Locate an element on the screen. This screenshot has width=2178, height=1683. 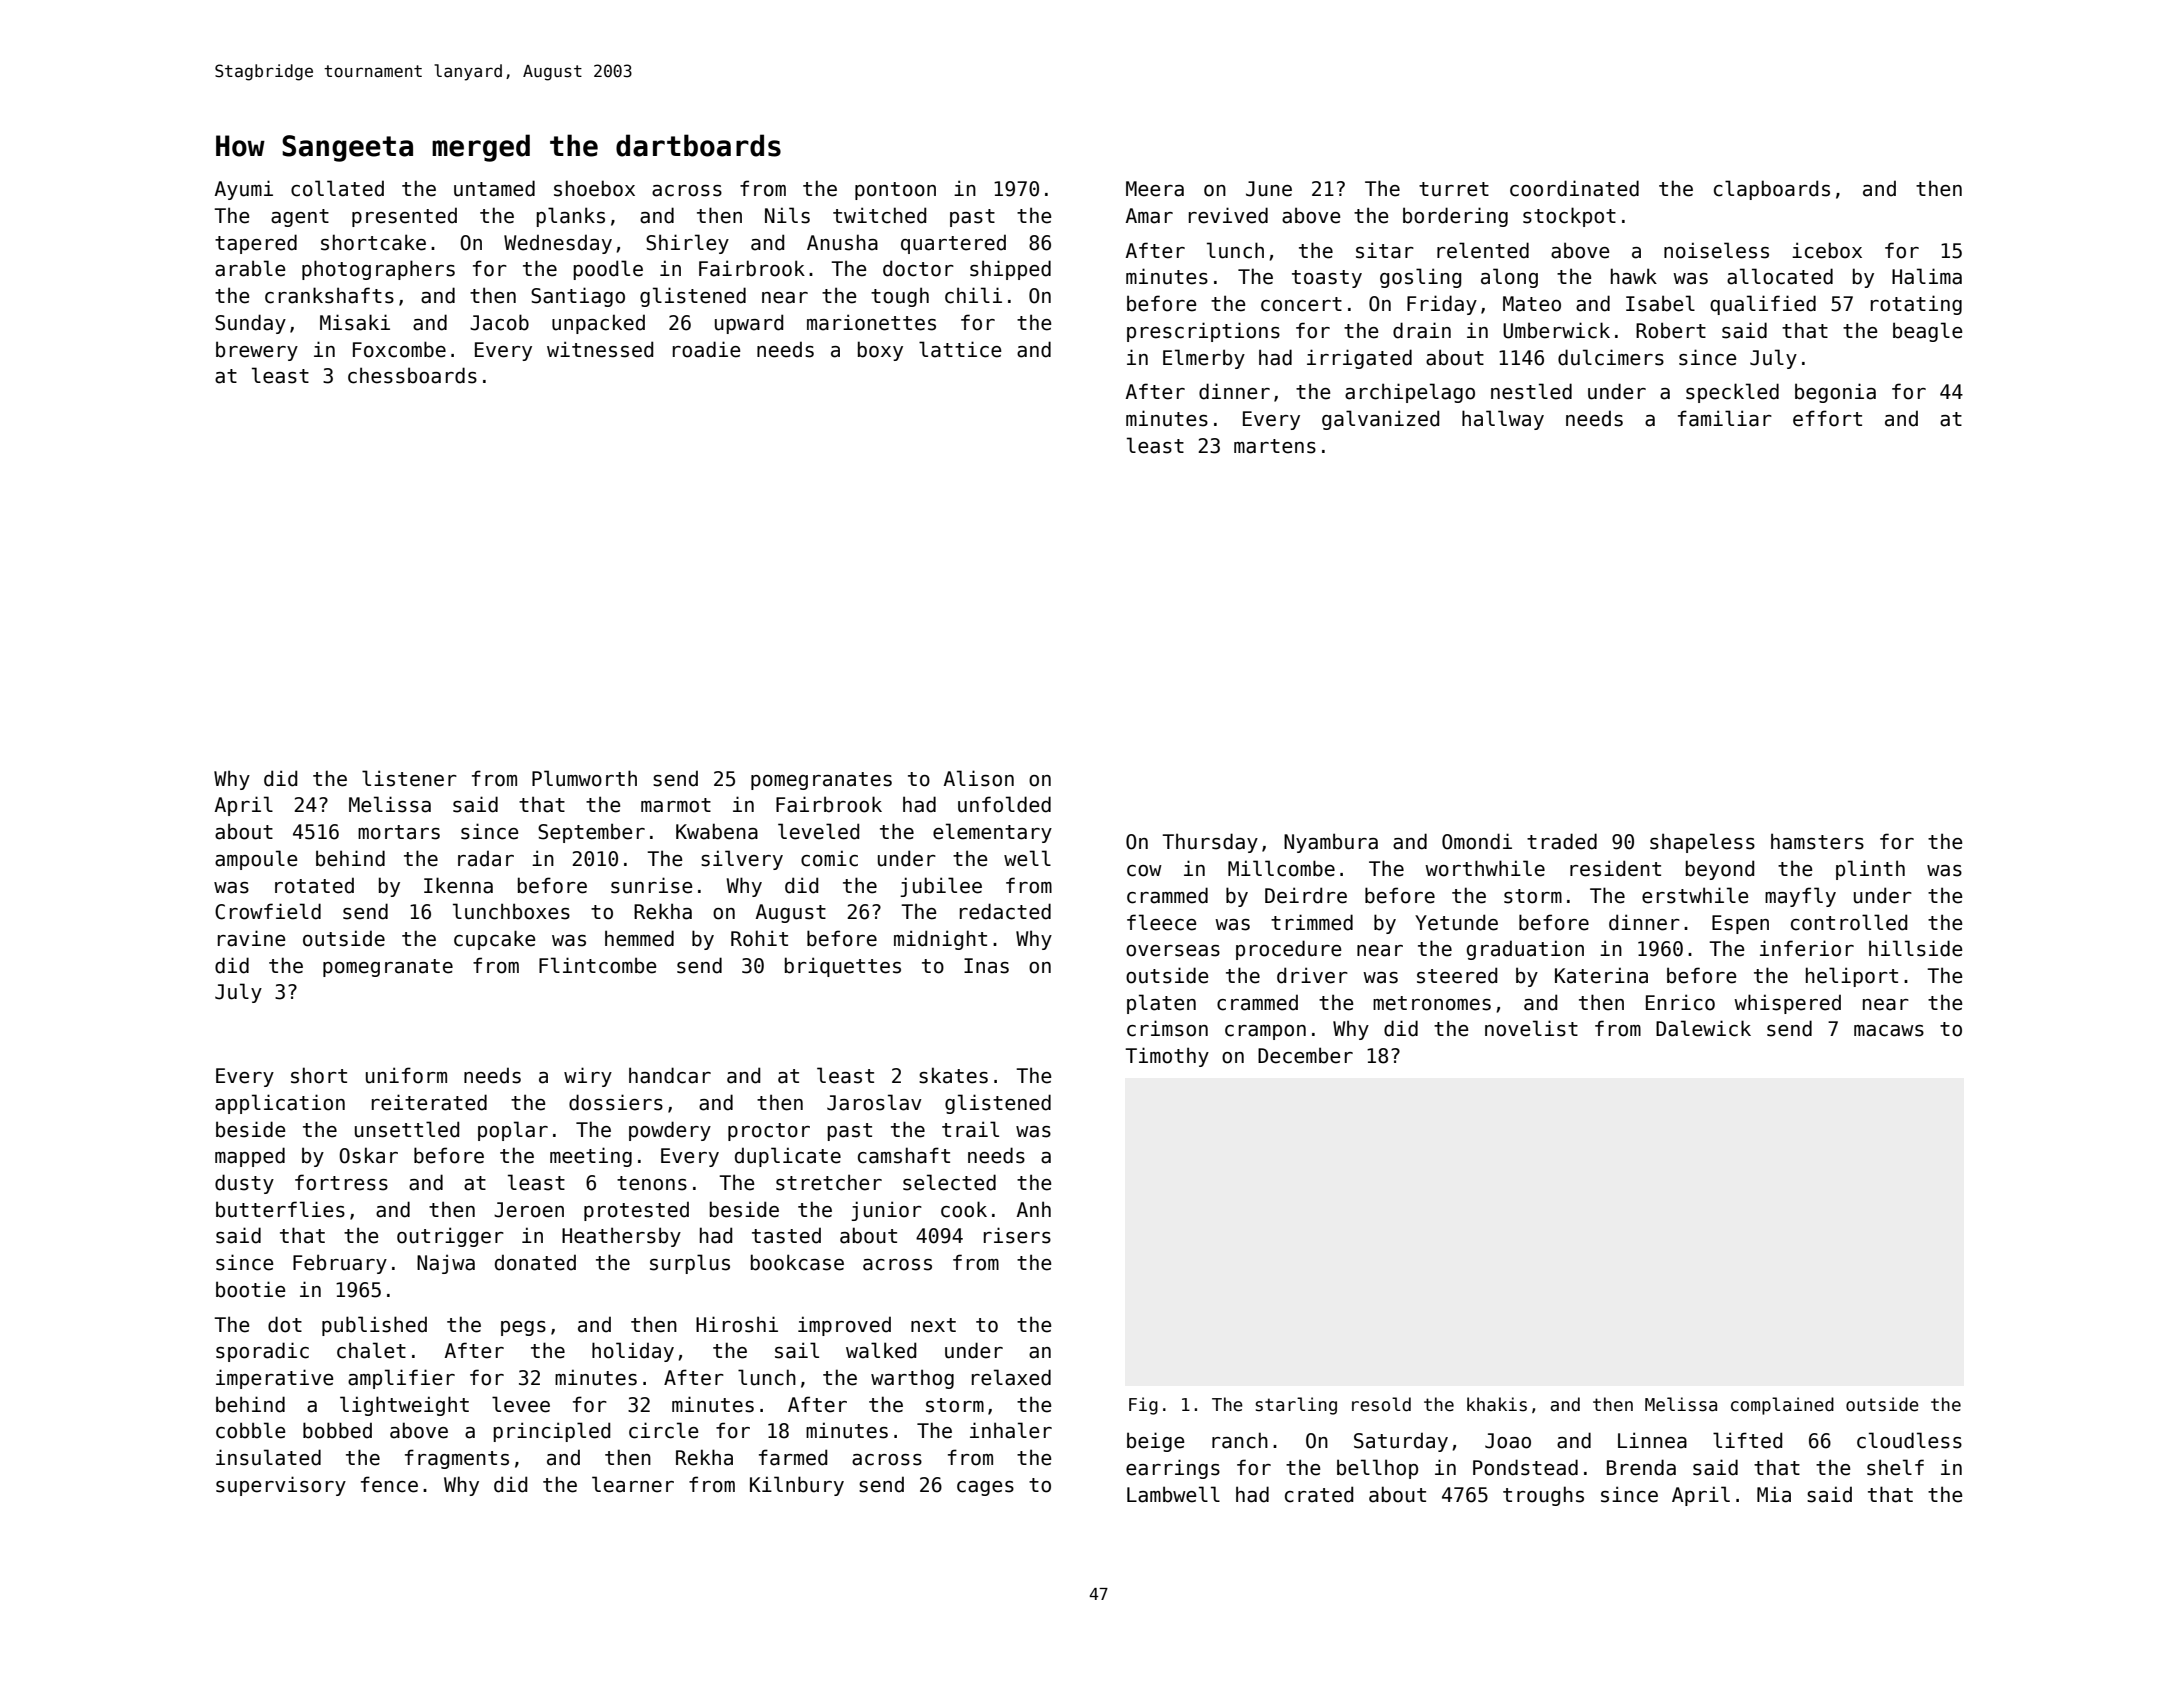
shelf is located at coordinates (1895, 1467).
